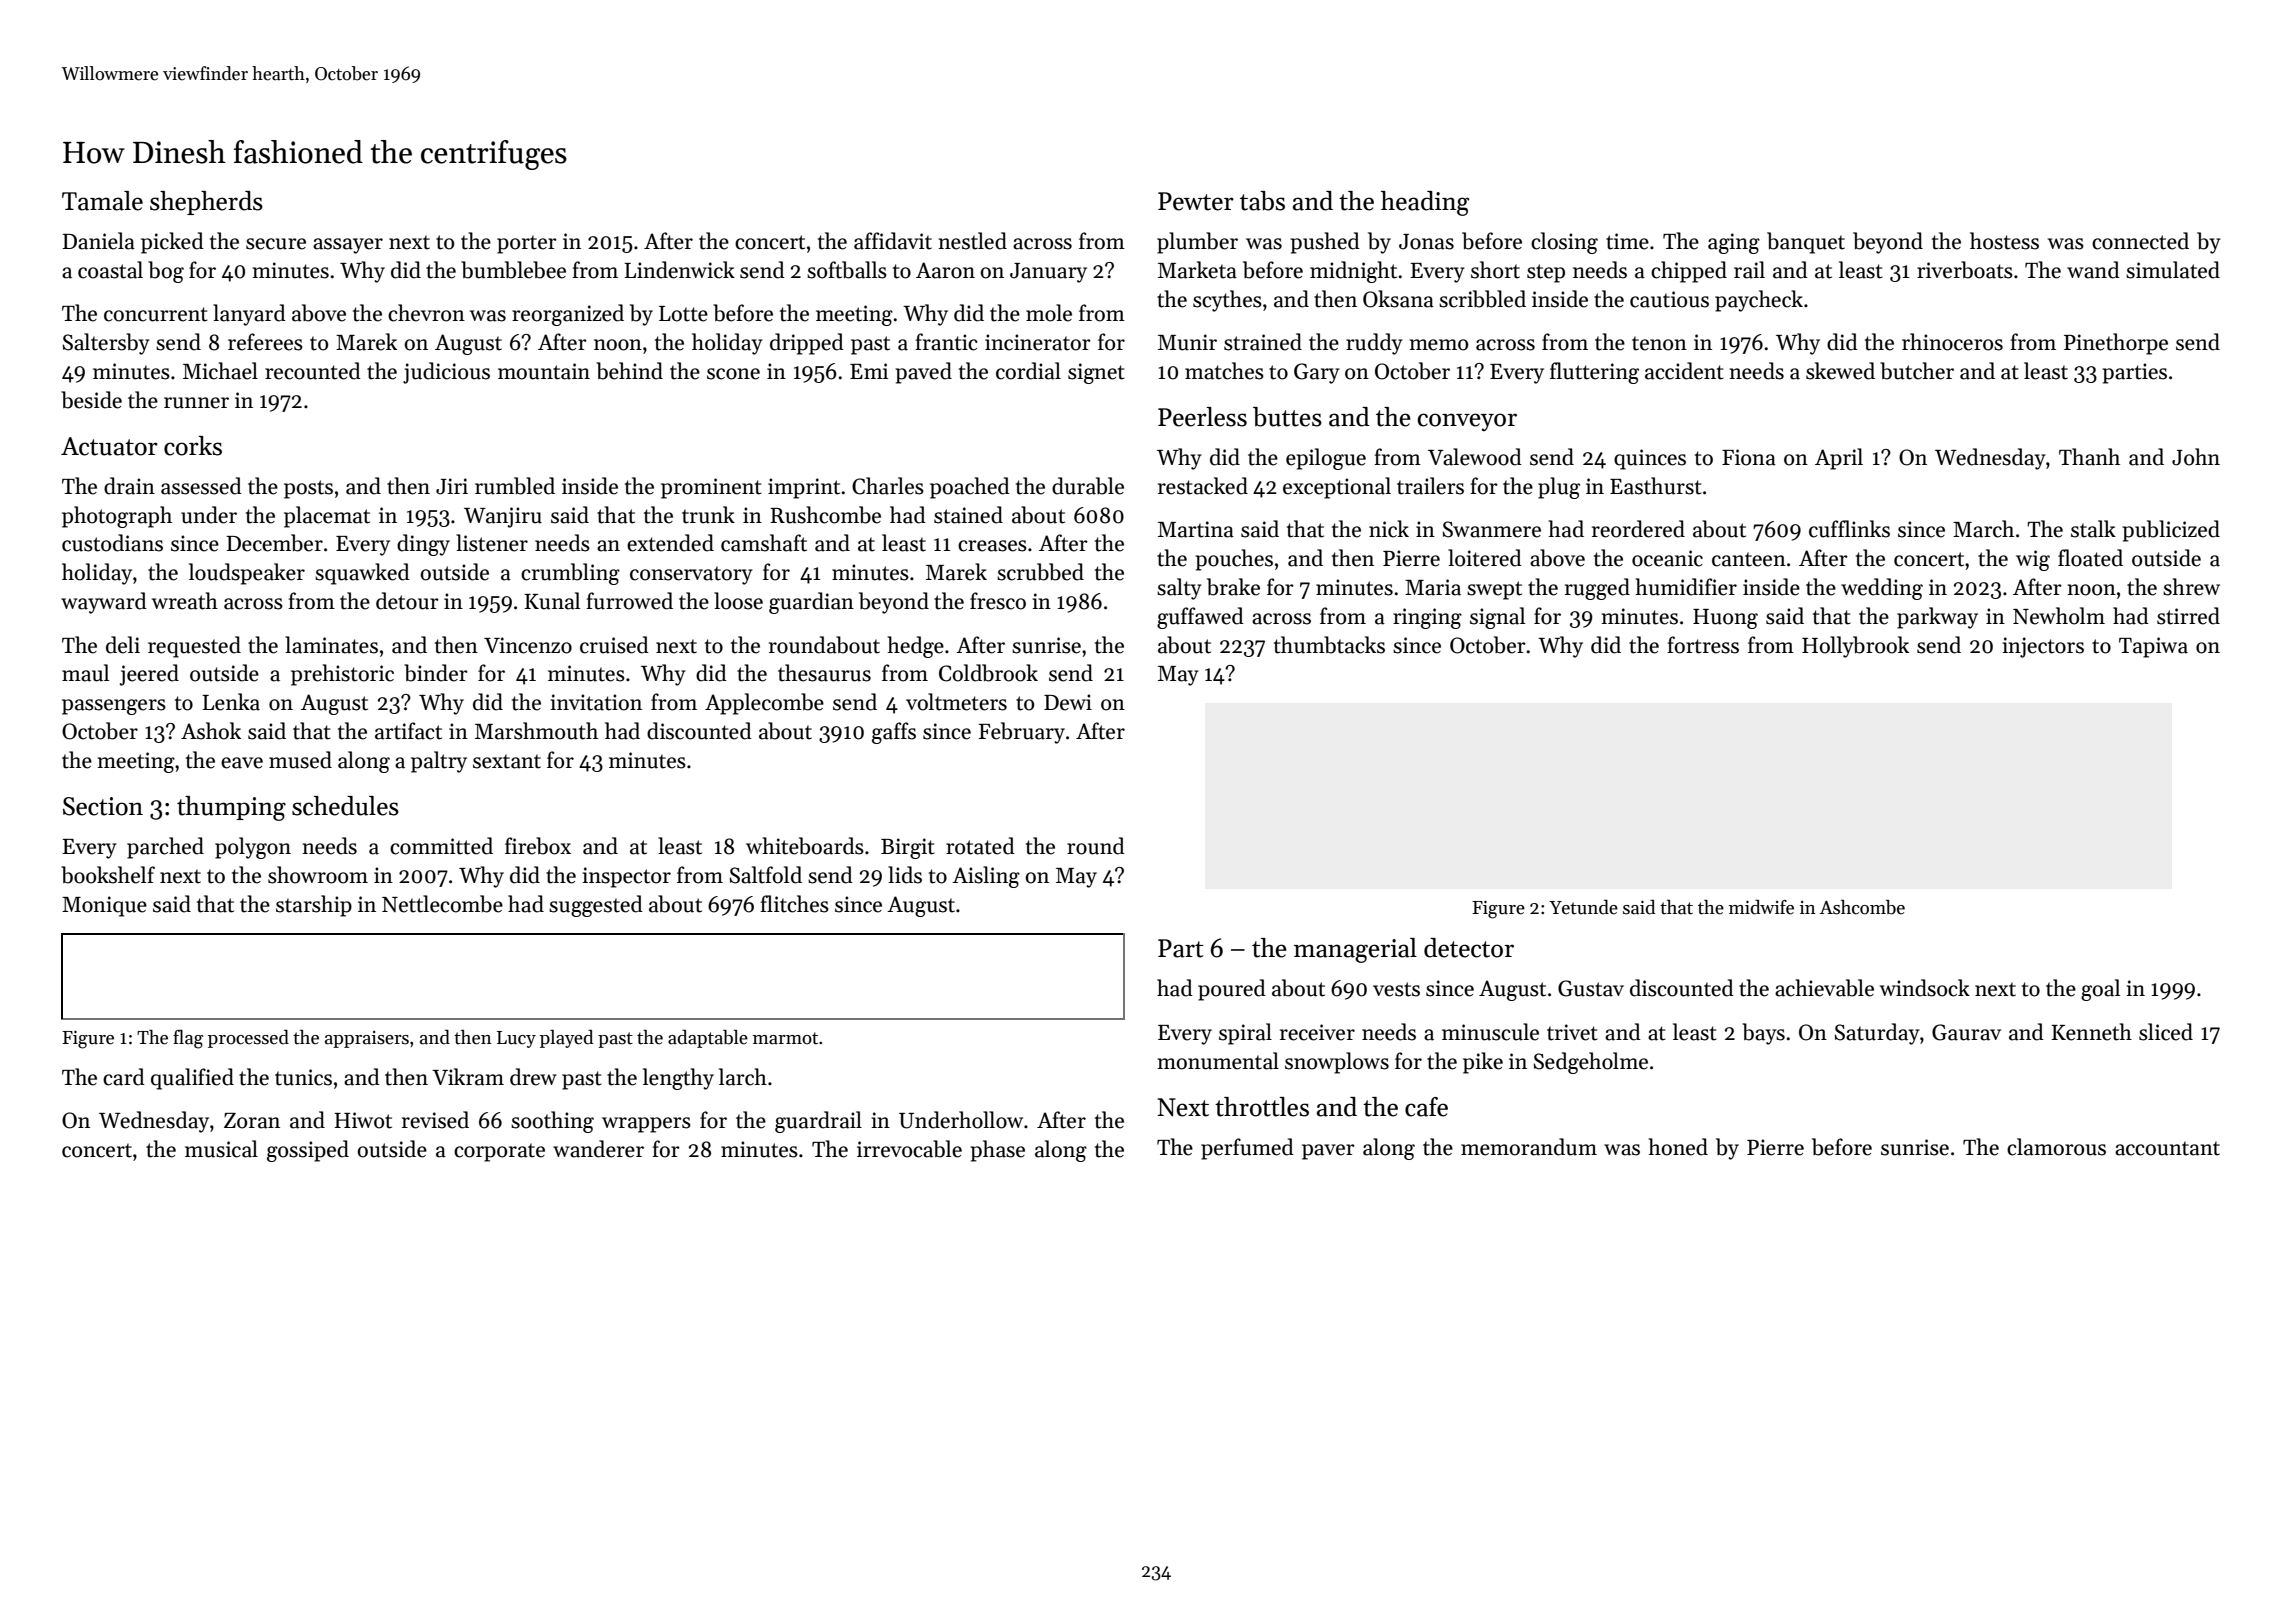  What do you see at coordinates (986, 877) in the image?
I see `Aisling` at bounding box center [986, 877].
